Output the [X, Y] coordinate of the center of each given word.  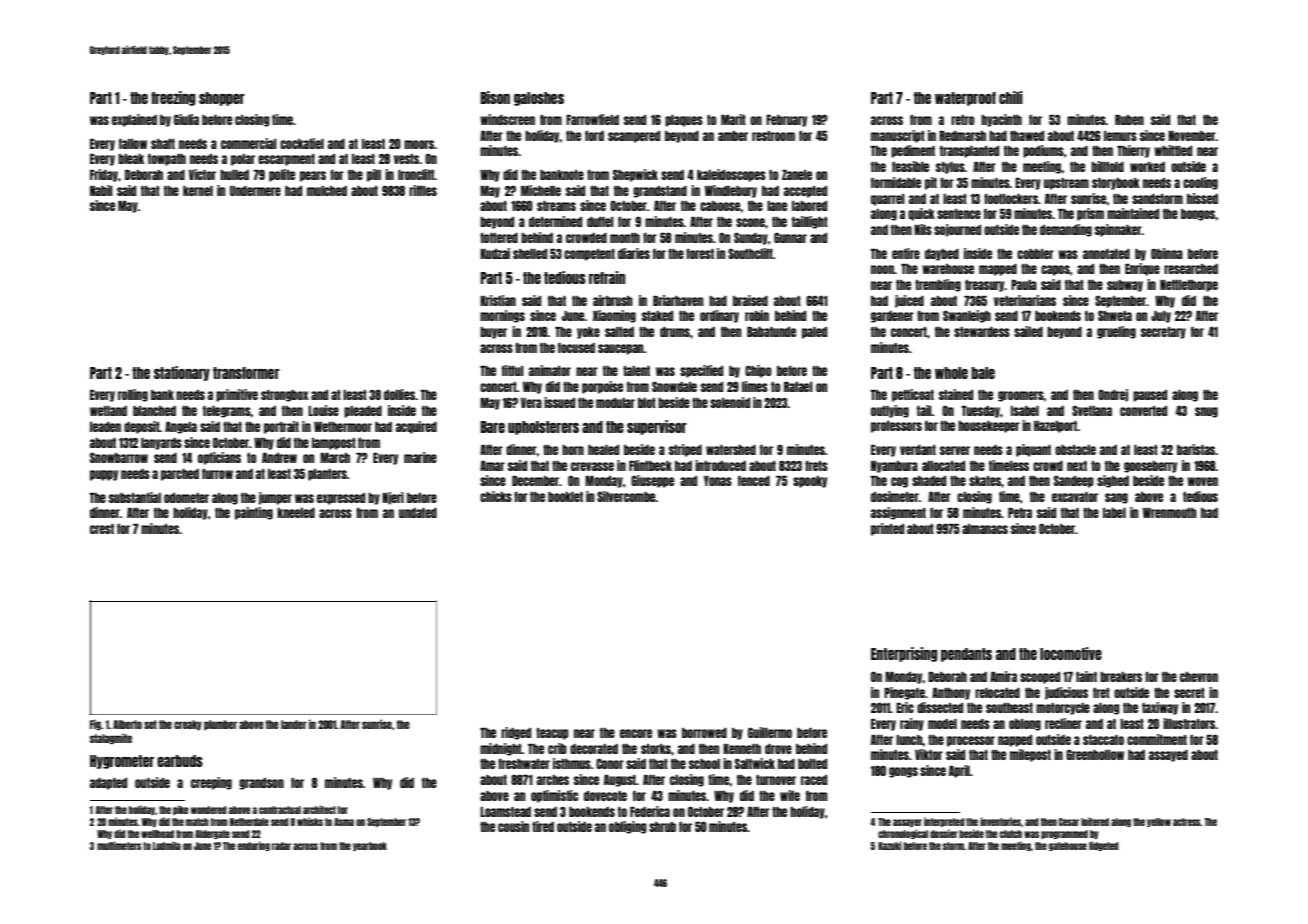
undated [418, 513]
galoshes [539, 99]
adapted [108, 784]
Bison [495, 97]
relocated [997, 693]
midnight [501, 749]
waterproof [965, 99]
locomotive [1071, 653]
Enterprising [904, 654]
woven [1202, 481]
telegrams [227, 412]
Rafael [798, 387]
